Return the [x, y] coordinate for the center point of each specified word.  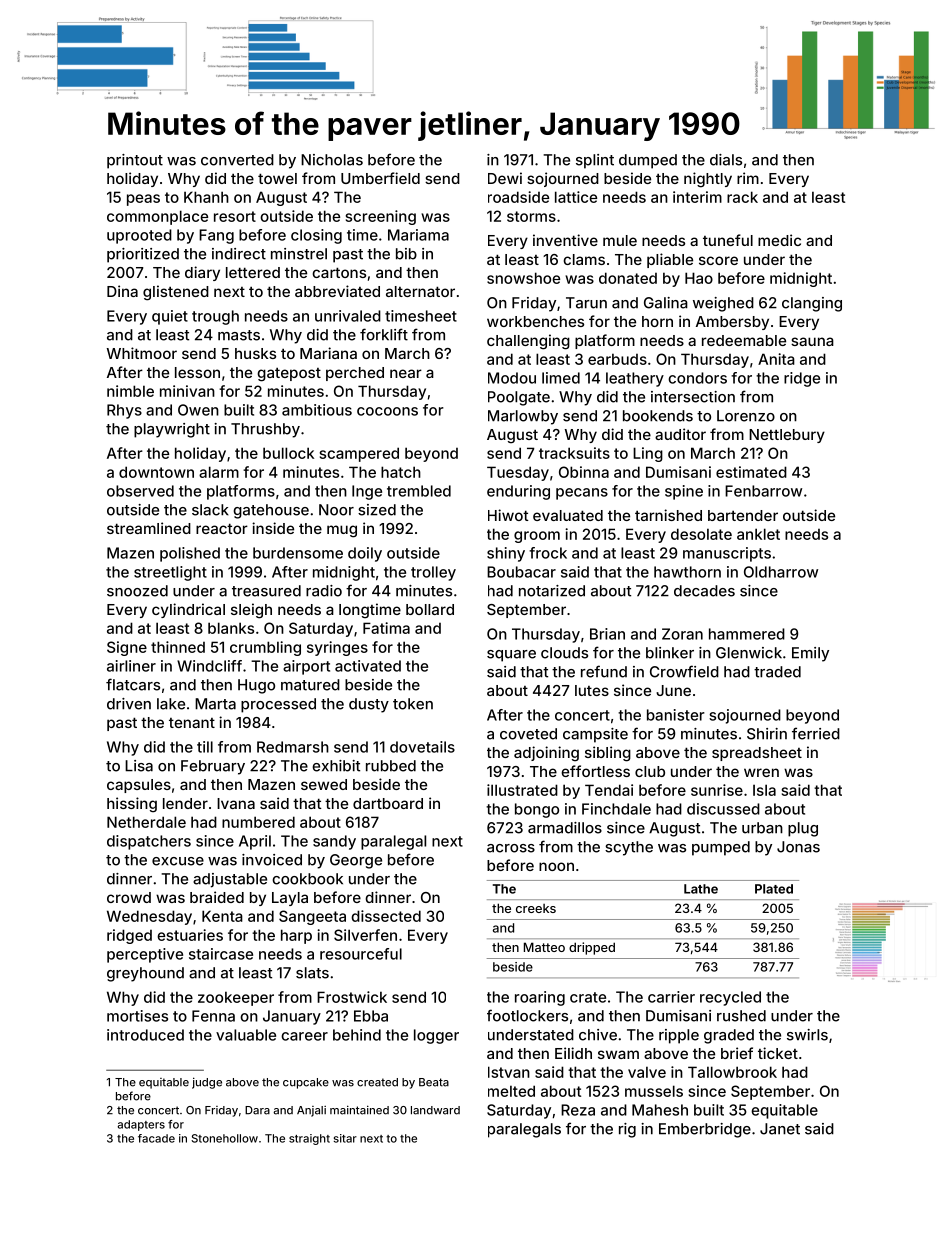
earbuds [617, 359]
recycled [730, 998]
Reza [578, 1110]
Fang [216, 236]
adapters [141, 1125]
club [650, 771]
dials [726, 160]
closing [316, 236]
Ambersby [732, 323]
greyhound [145, 974]
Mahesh [660, 1110]
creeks [536, 908]
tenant [192, 723]
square [511, 656]
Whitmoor [142, 353]
